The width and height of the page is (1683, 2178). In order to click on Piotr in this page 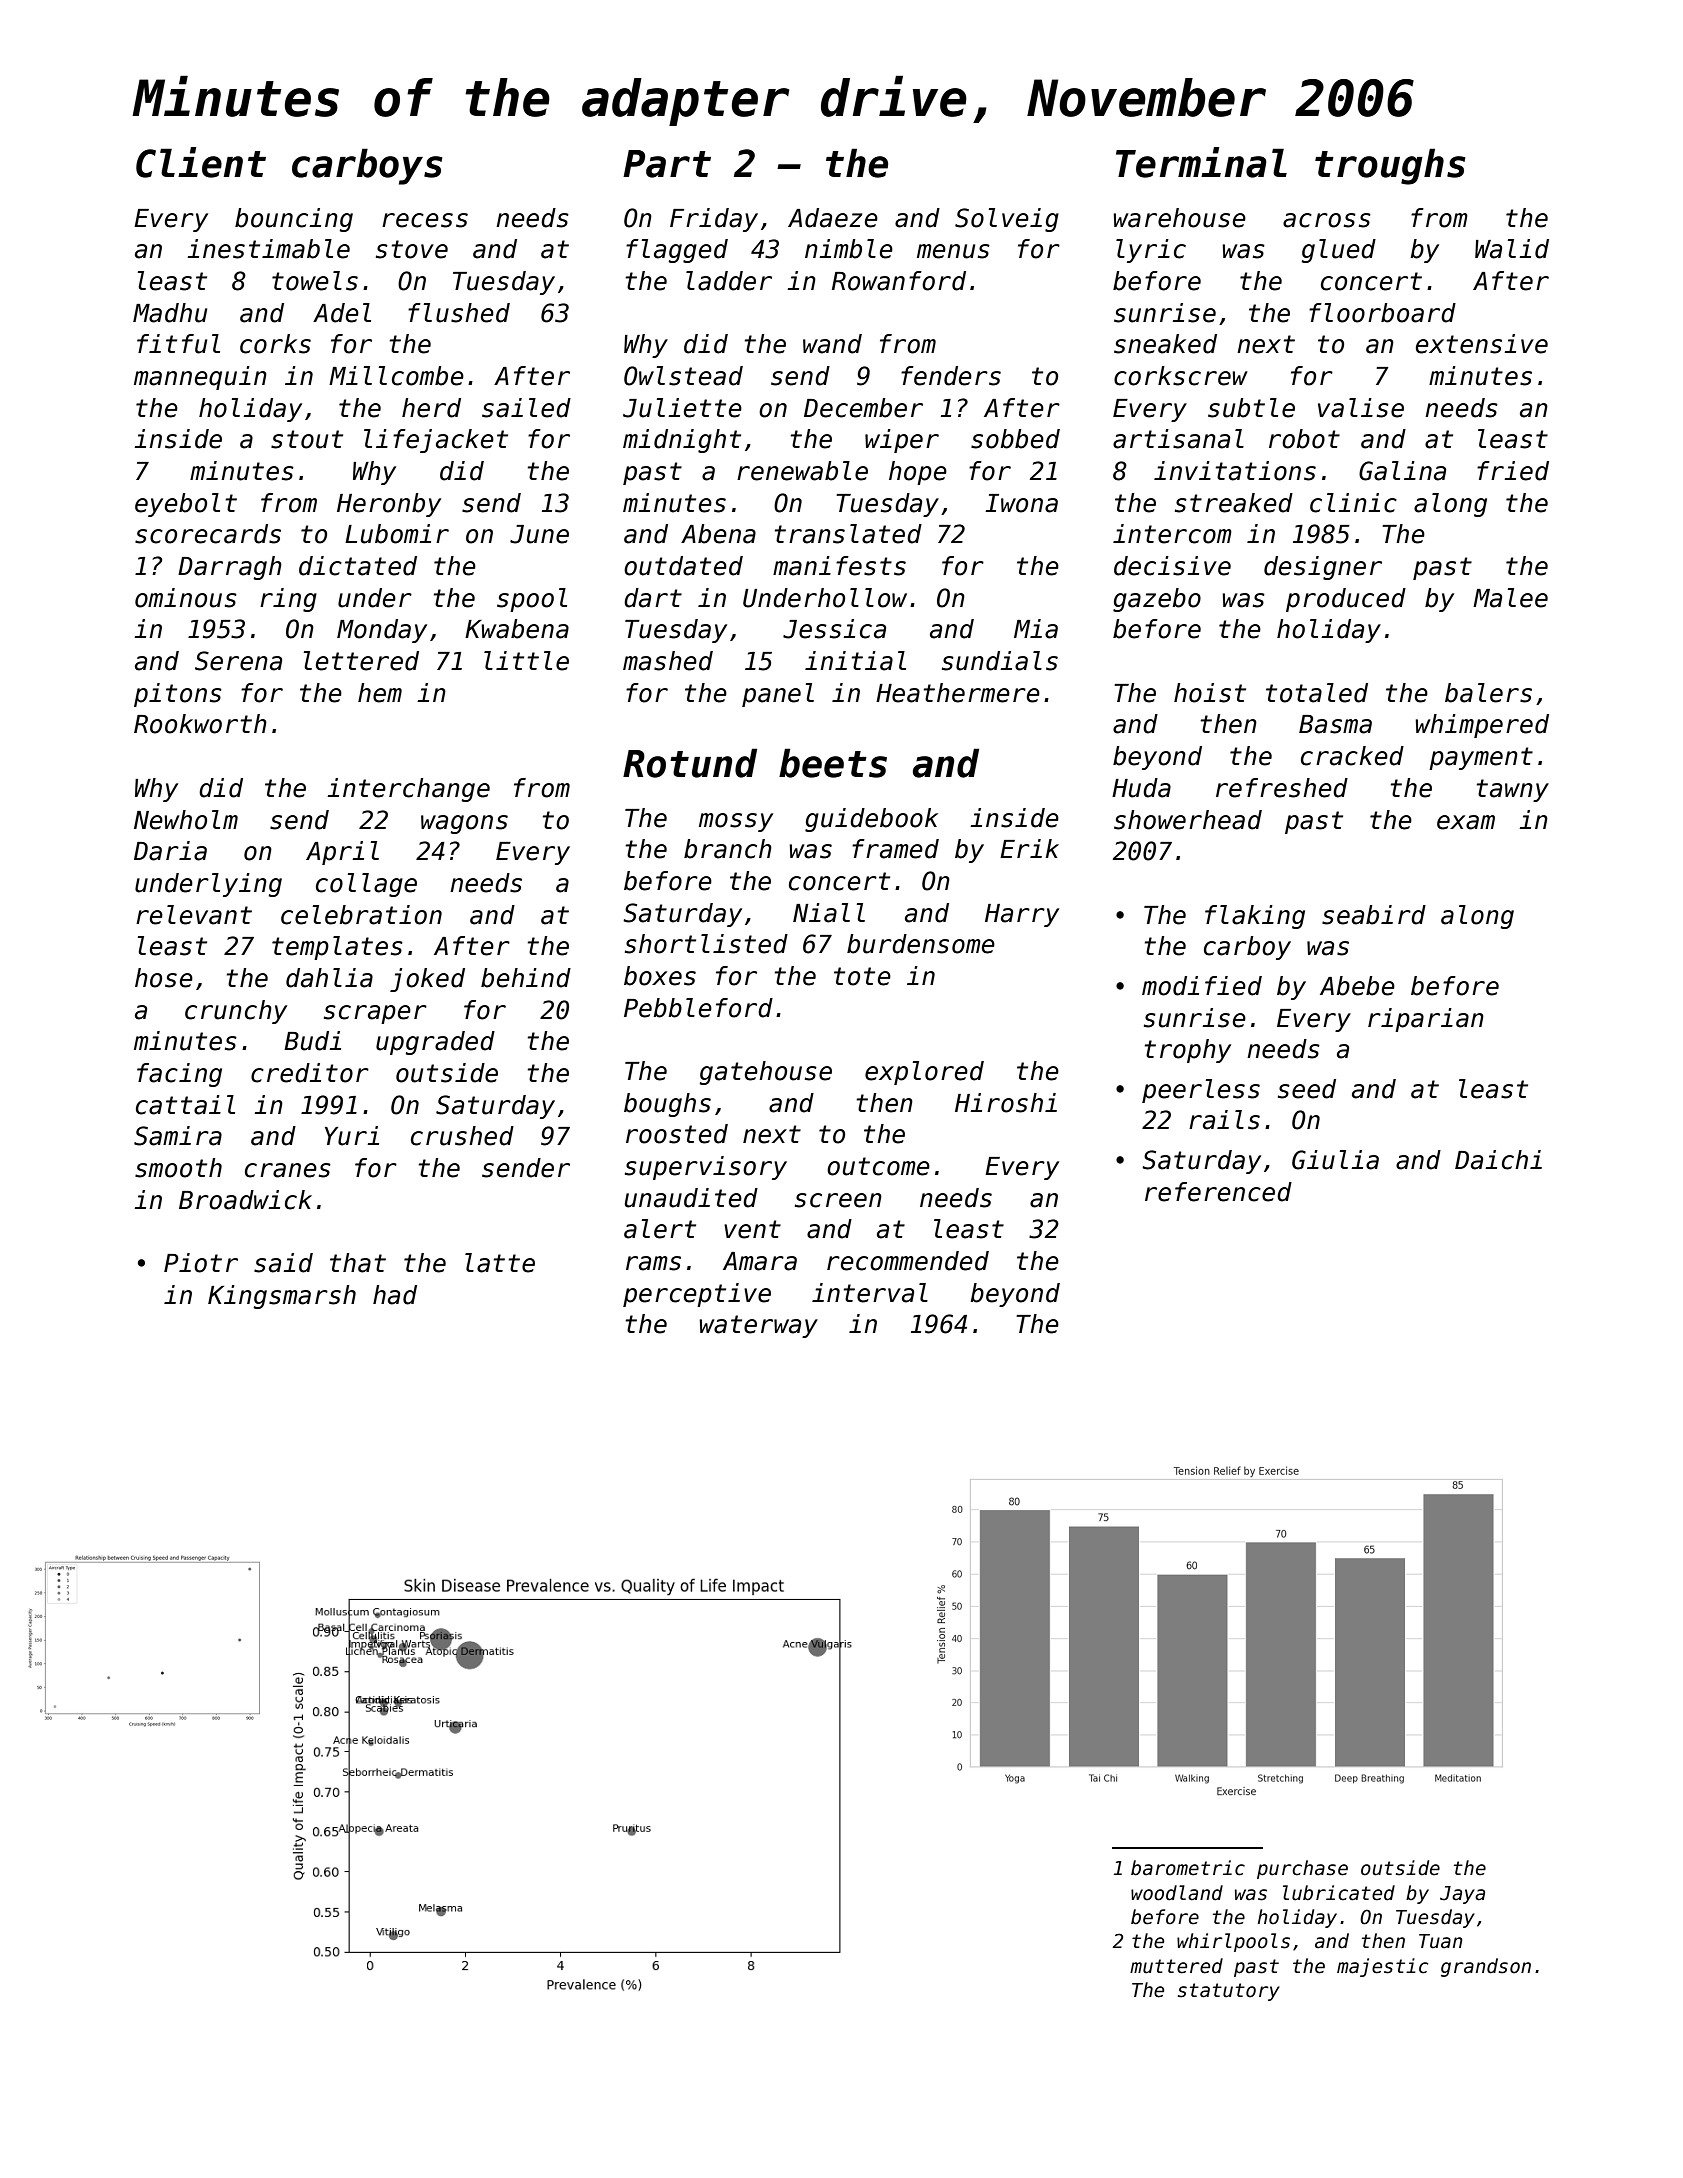, I will do `click(201, 1263)`.
